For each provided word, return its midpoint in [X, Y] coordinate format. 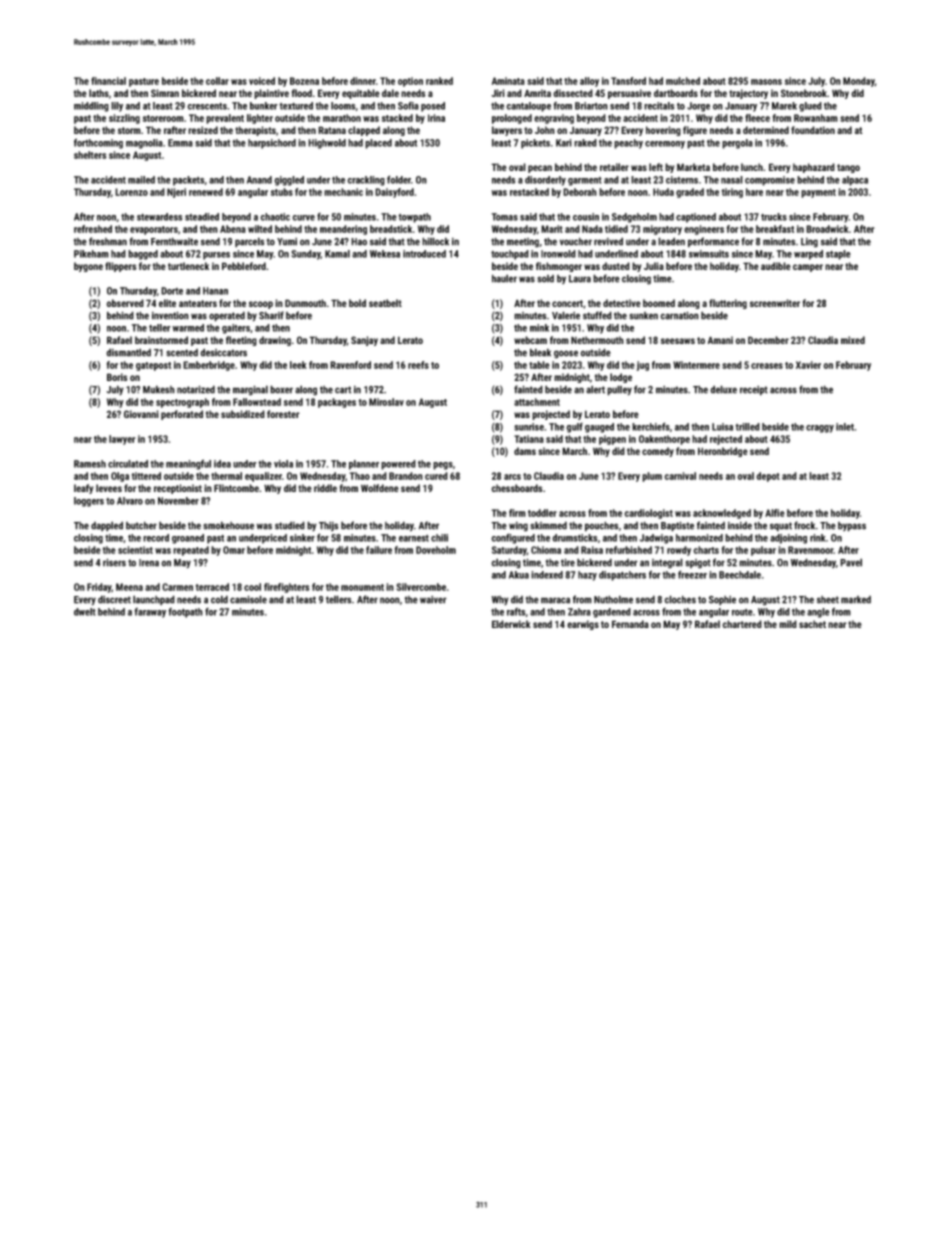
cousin [586, 217]
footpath [185, 613]
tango [848, 168]
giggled [289, 181]
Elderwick [511, 624]
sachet [812, 624]
